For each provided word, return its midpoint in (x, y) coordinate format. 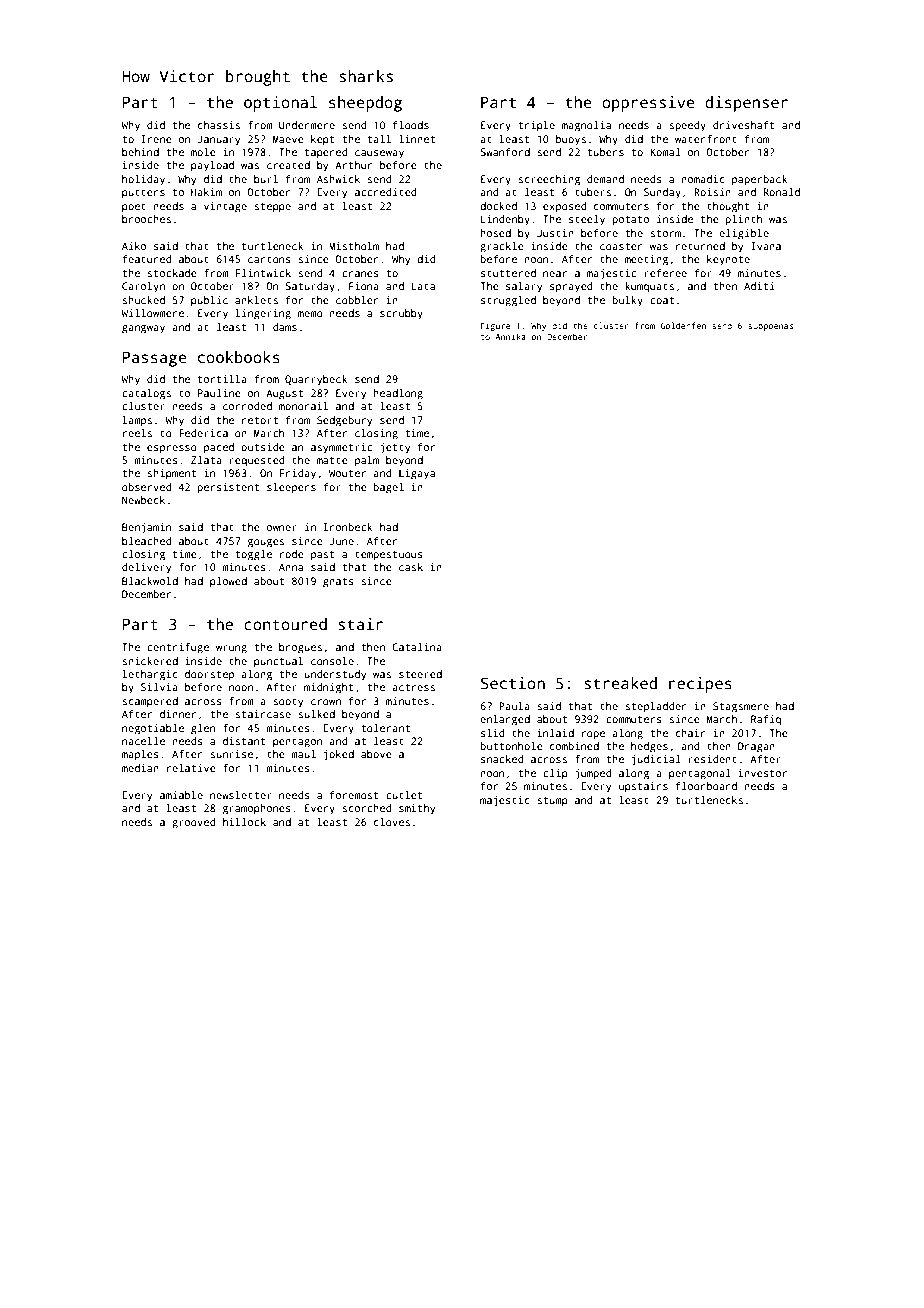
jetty (395, 448)
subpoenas (771, 326)
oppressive (648, 104)
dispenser (746, 104)
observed (147, 487)
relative (191, 768)
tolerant (385, 728)
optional (280, 104)
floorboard (706, 786)
